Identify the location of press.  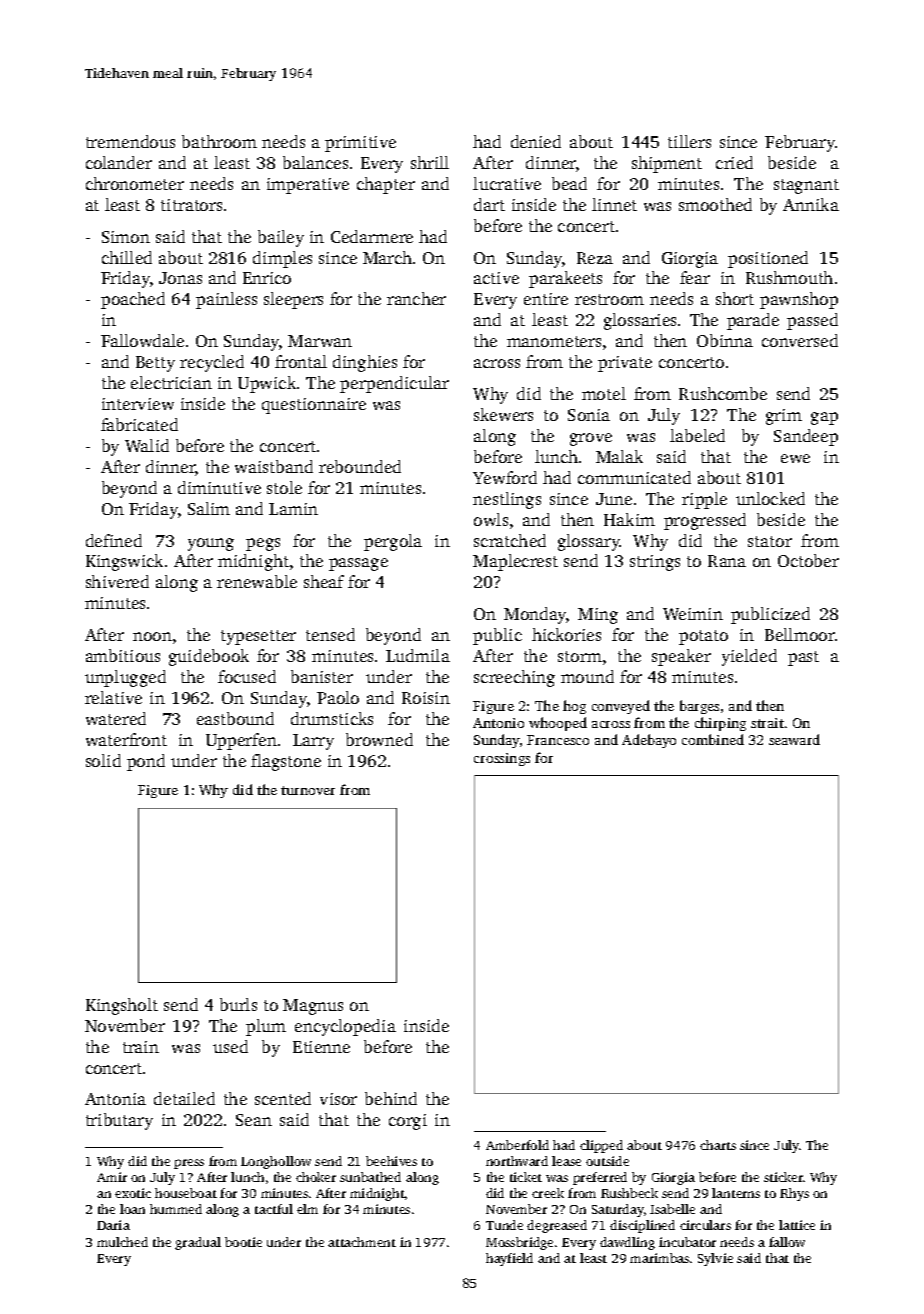
(189, 1164).
